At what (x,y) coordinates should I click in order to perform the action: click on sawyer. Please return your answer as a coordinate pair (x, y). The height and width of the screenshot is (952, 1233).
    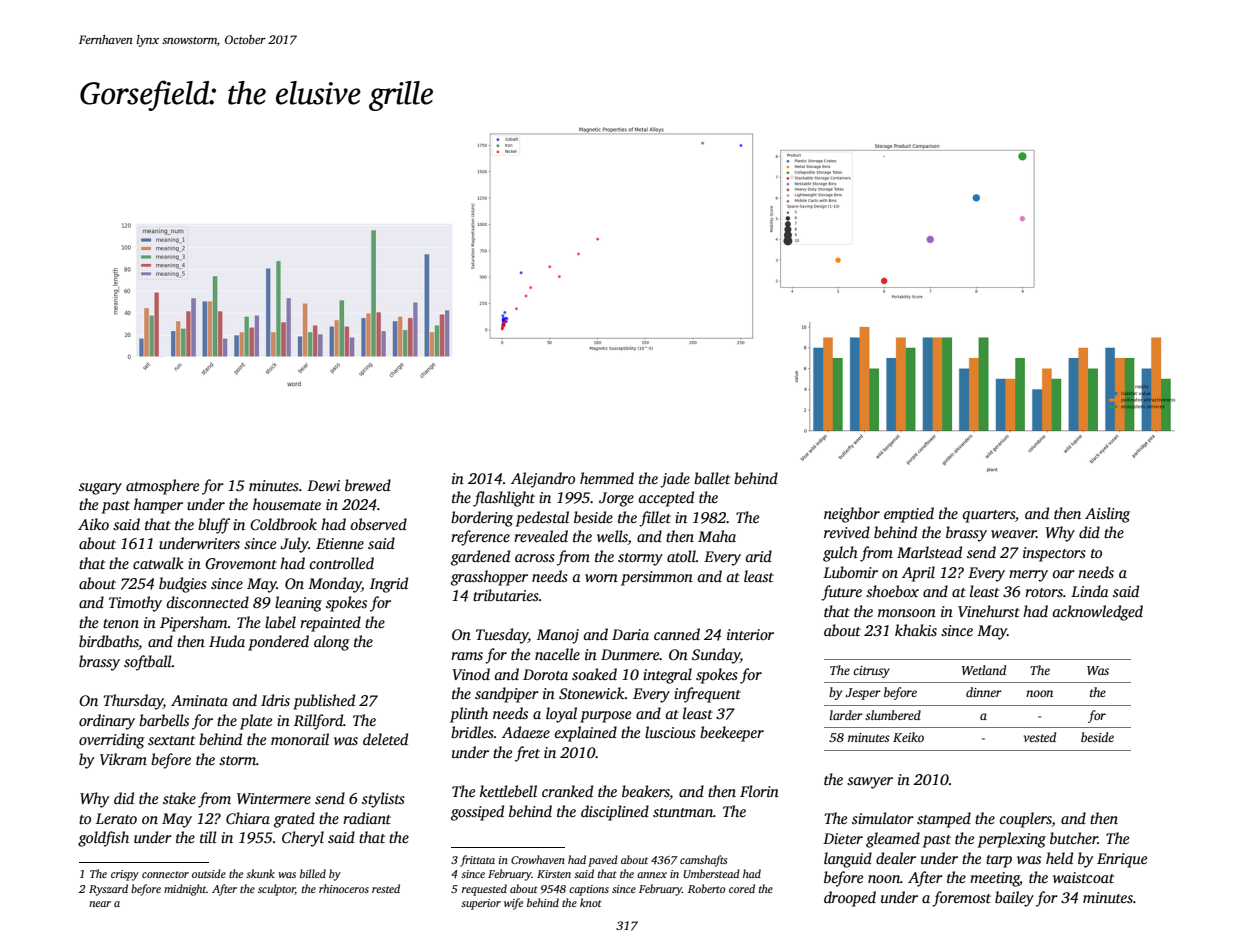
    Looking at the image, I should click on (870, 783).
